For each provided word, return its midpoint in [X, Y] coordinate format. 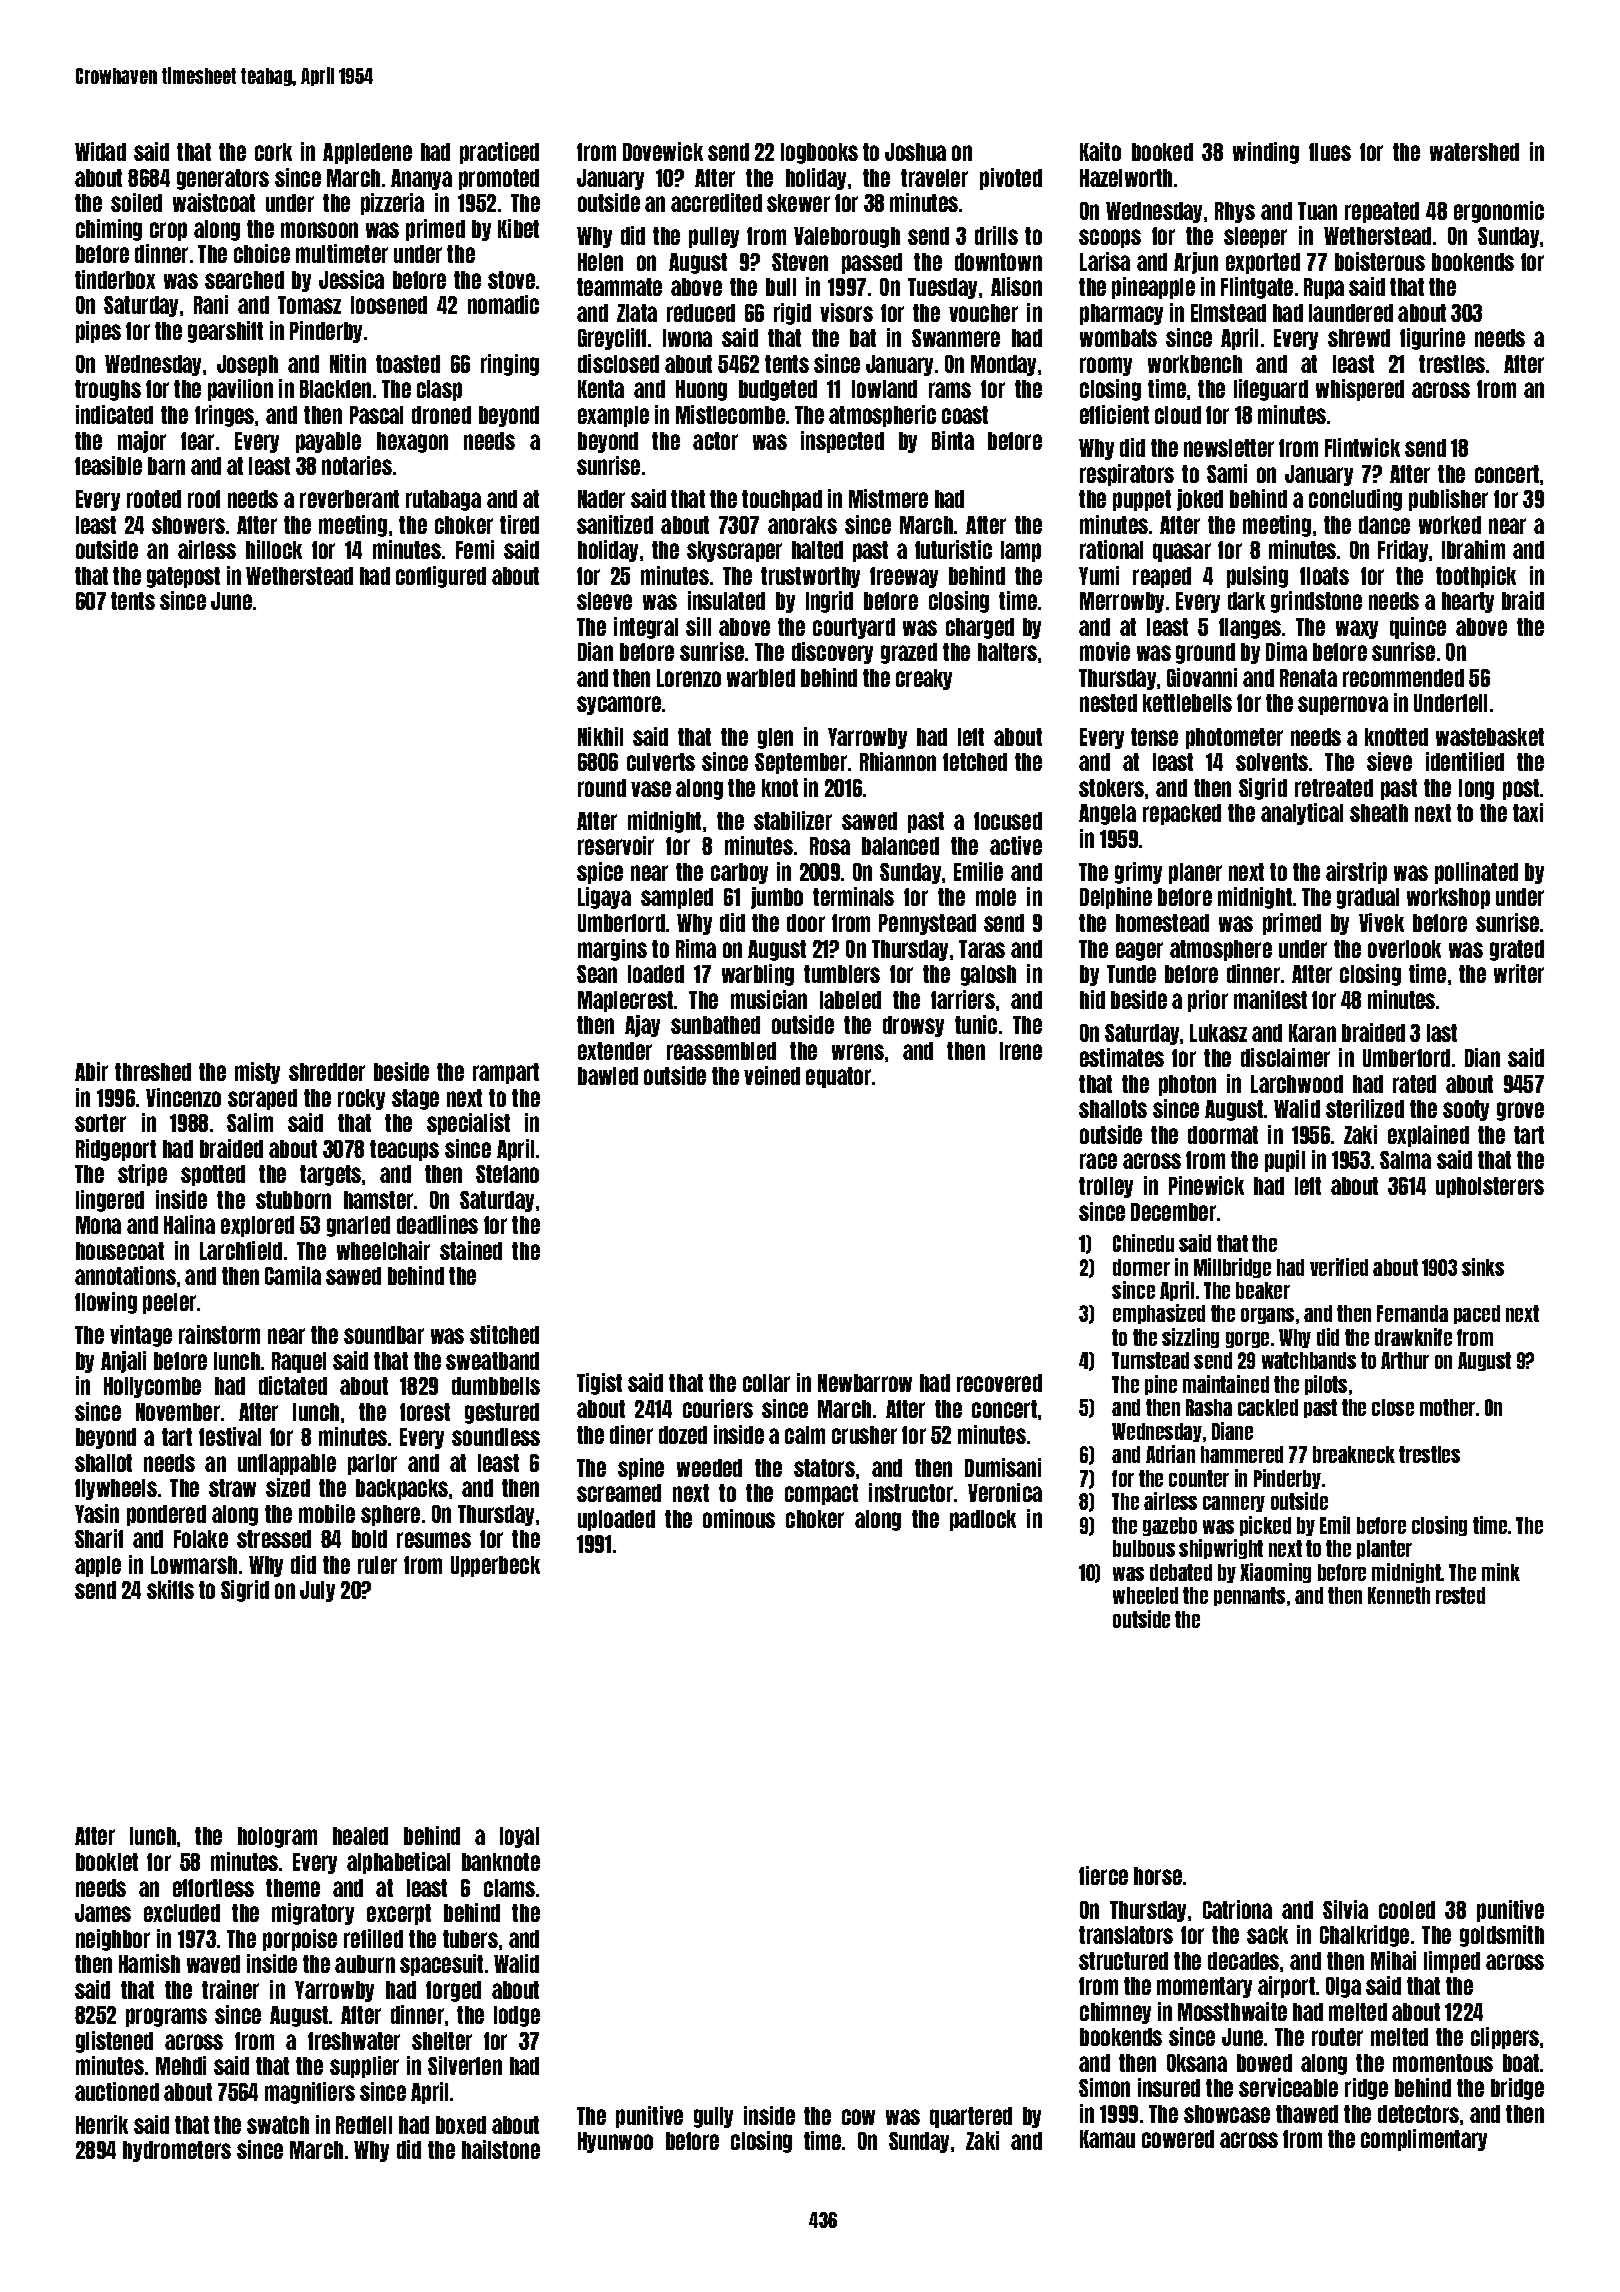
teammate [619, 287]
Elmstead [1228, 313]
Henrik [102, 2124]
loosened [389, 305]
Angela [1107, 814]
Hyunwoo [615, 2142]
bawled [608, 1076]
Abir [91, 1071]
